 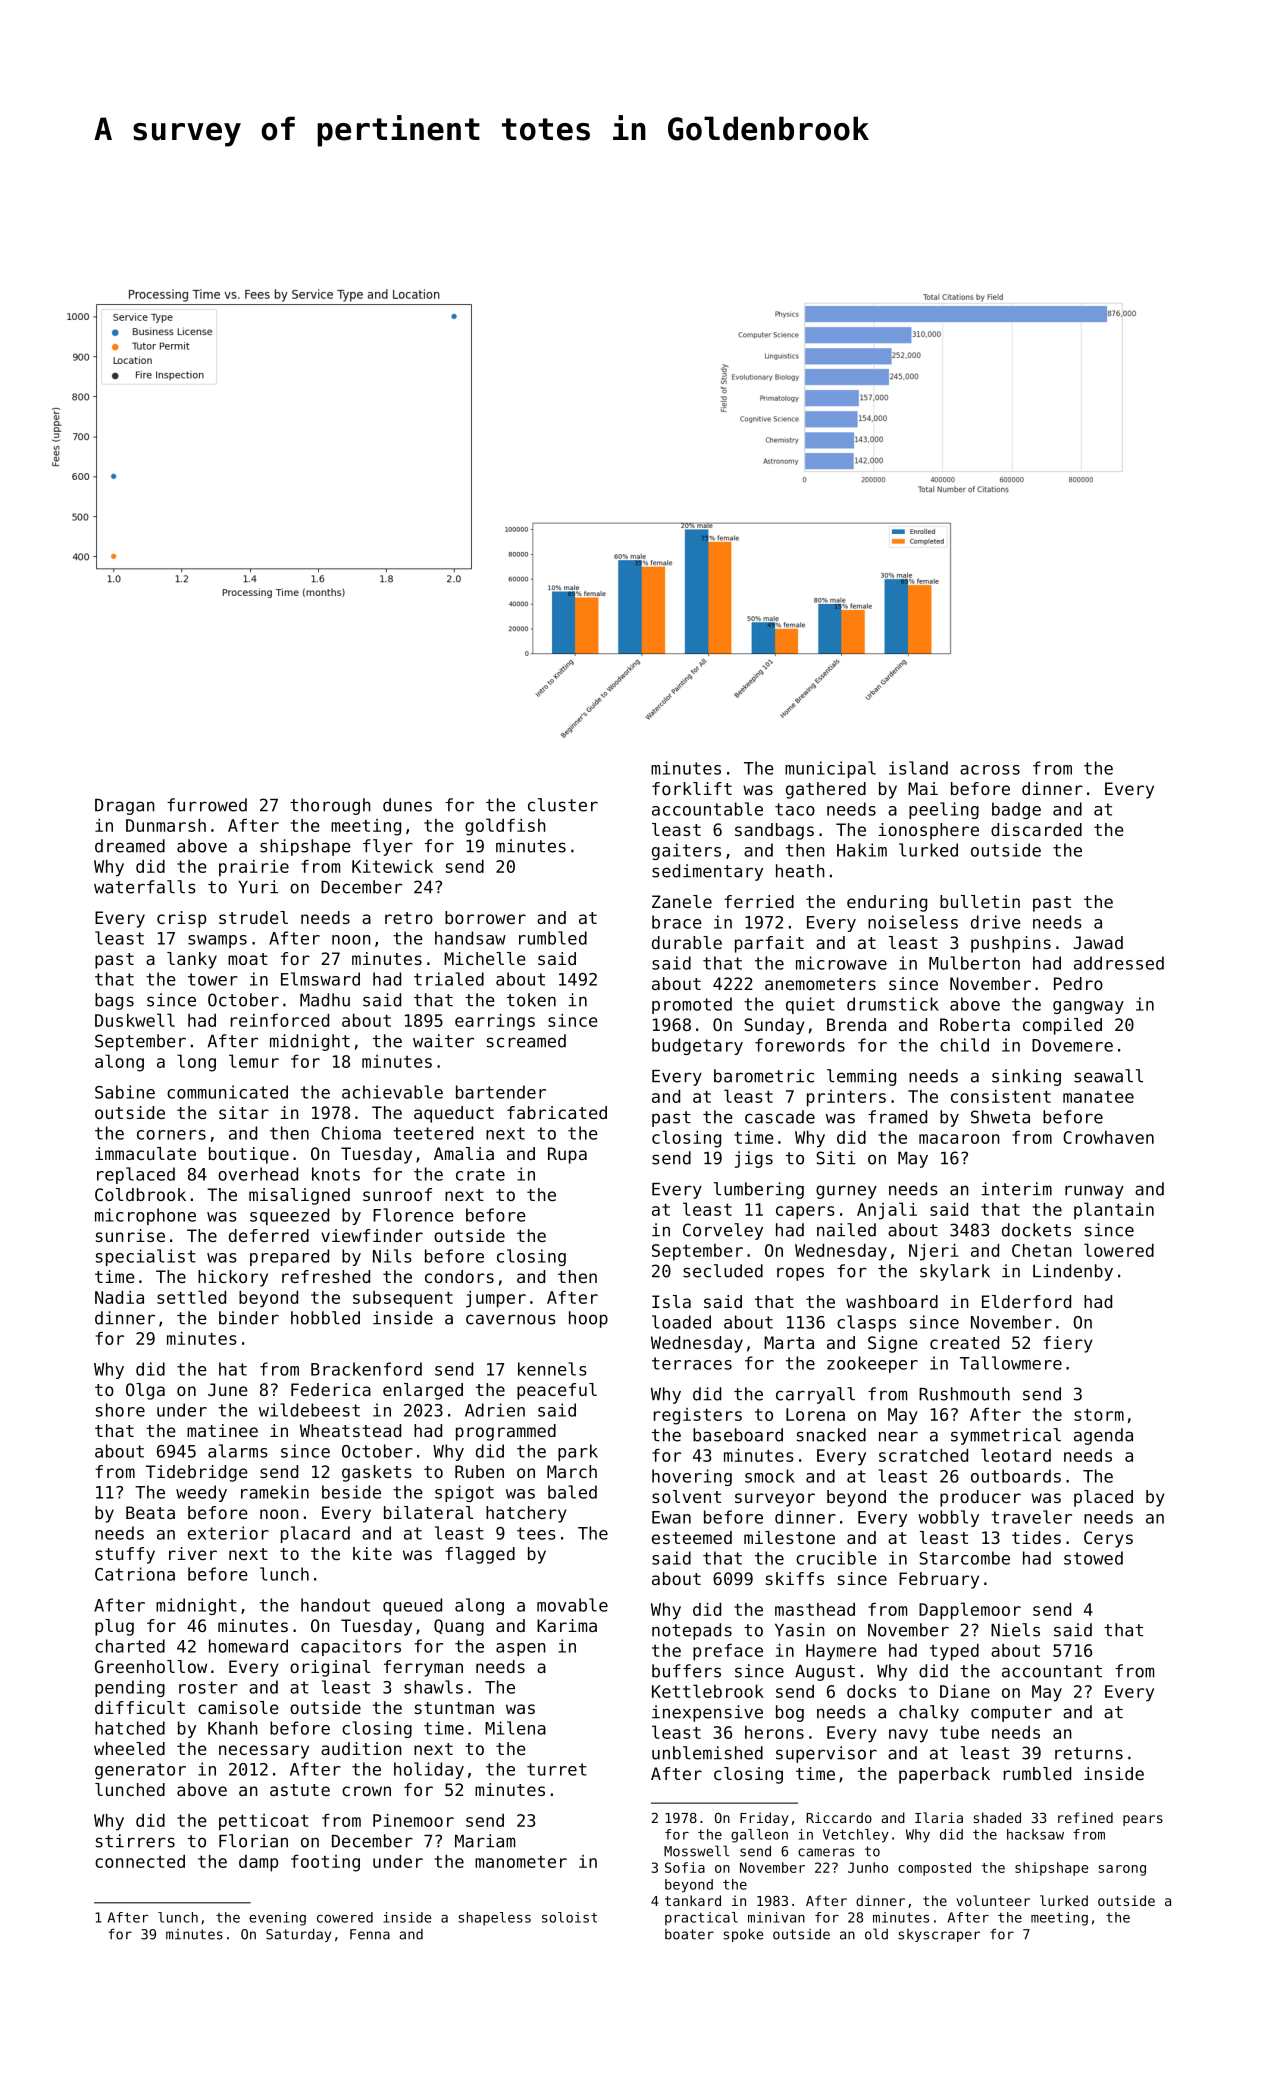 I want to click on chalky, so click(x=929, y=1713).
